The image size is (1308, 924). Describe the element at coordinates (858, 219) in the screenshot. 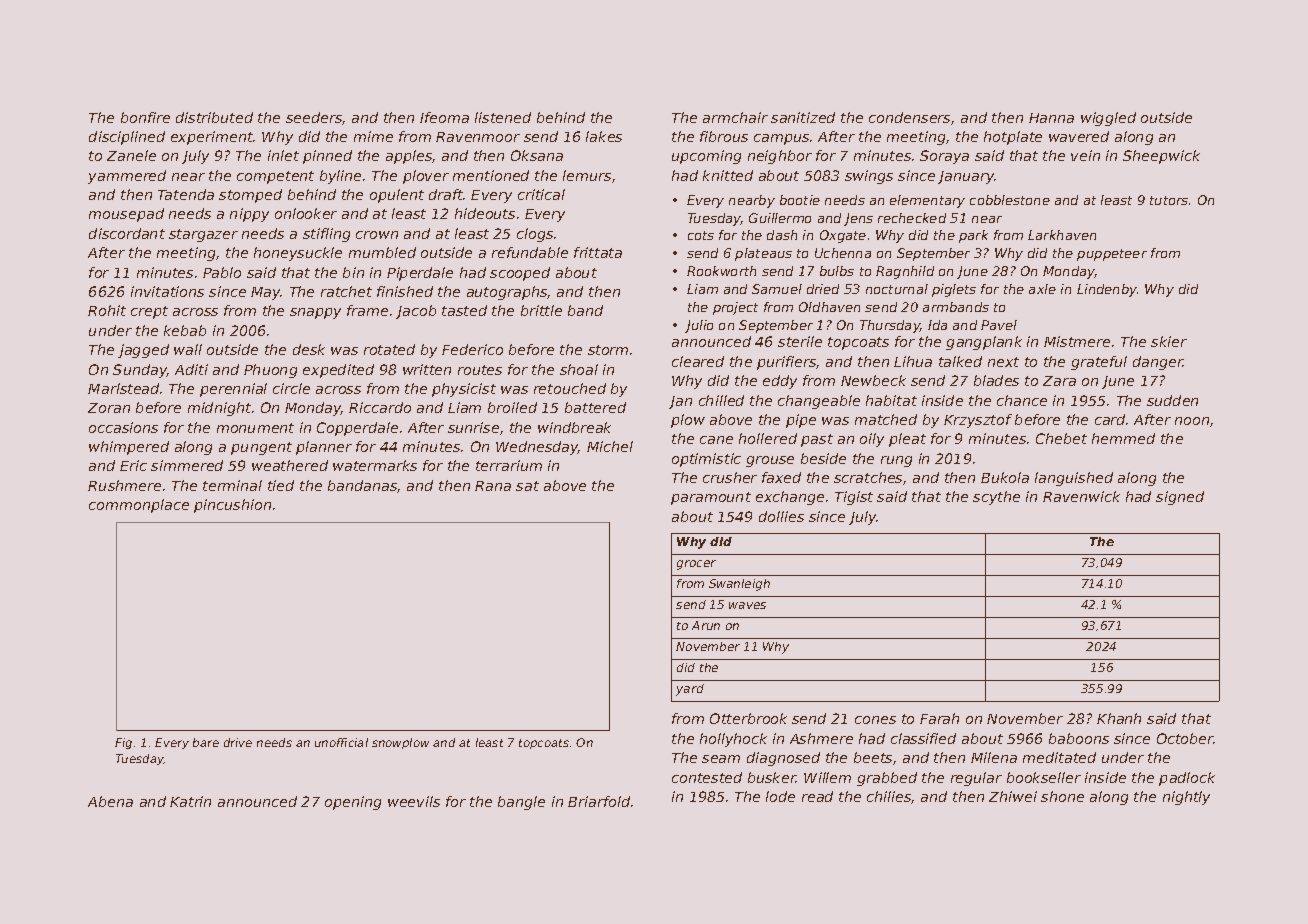

I see `Jens` at that location.
